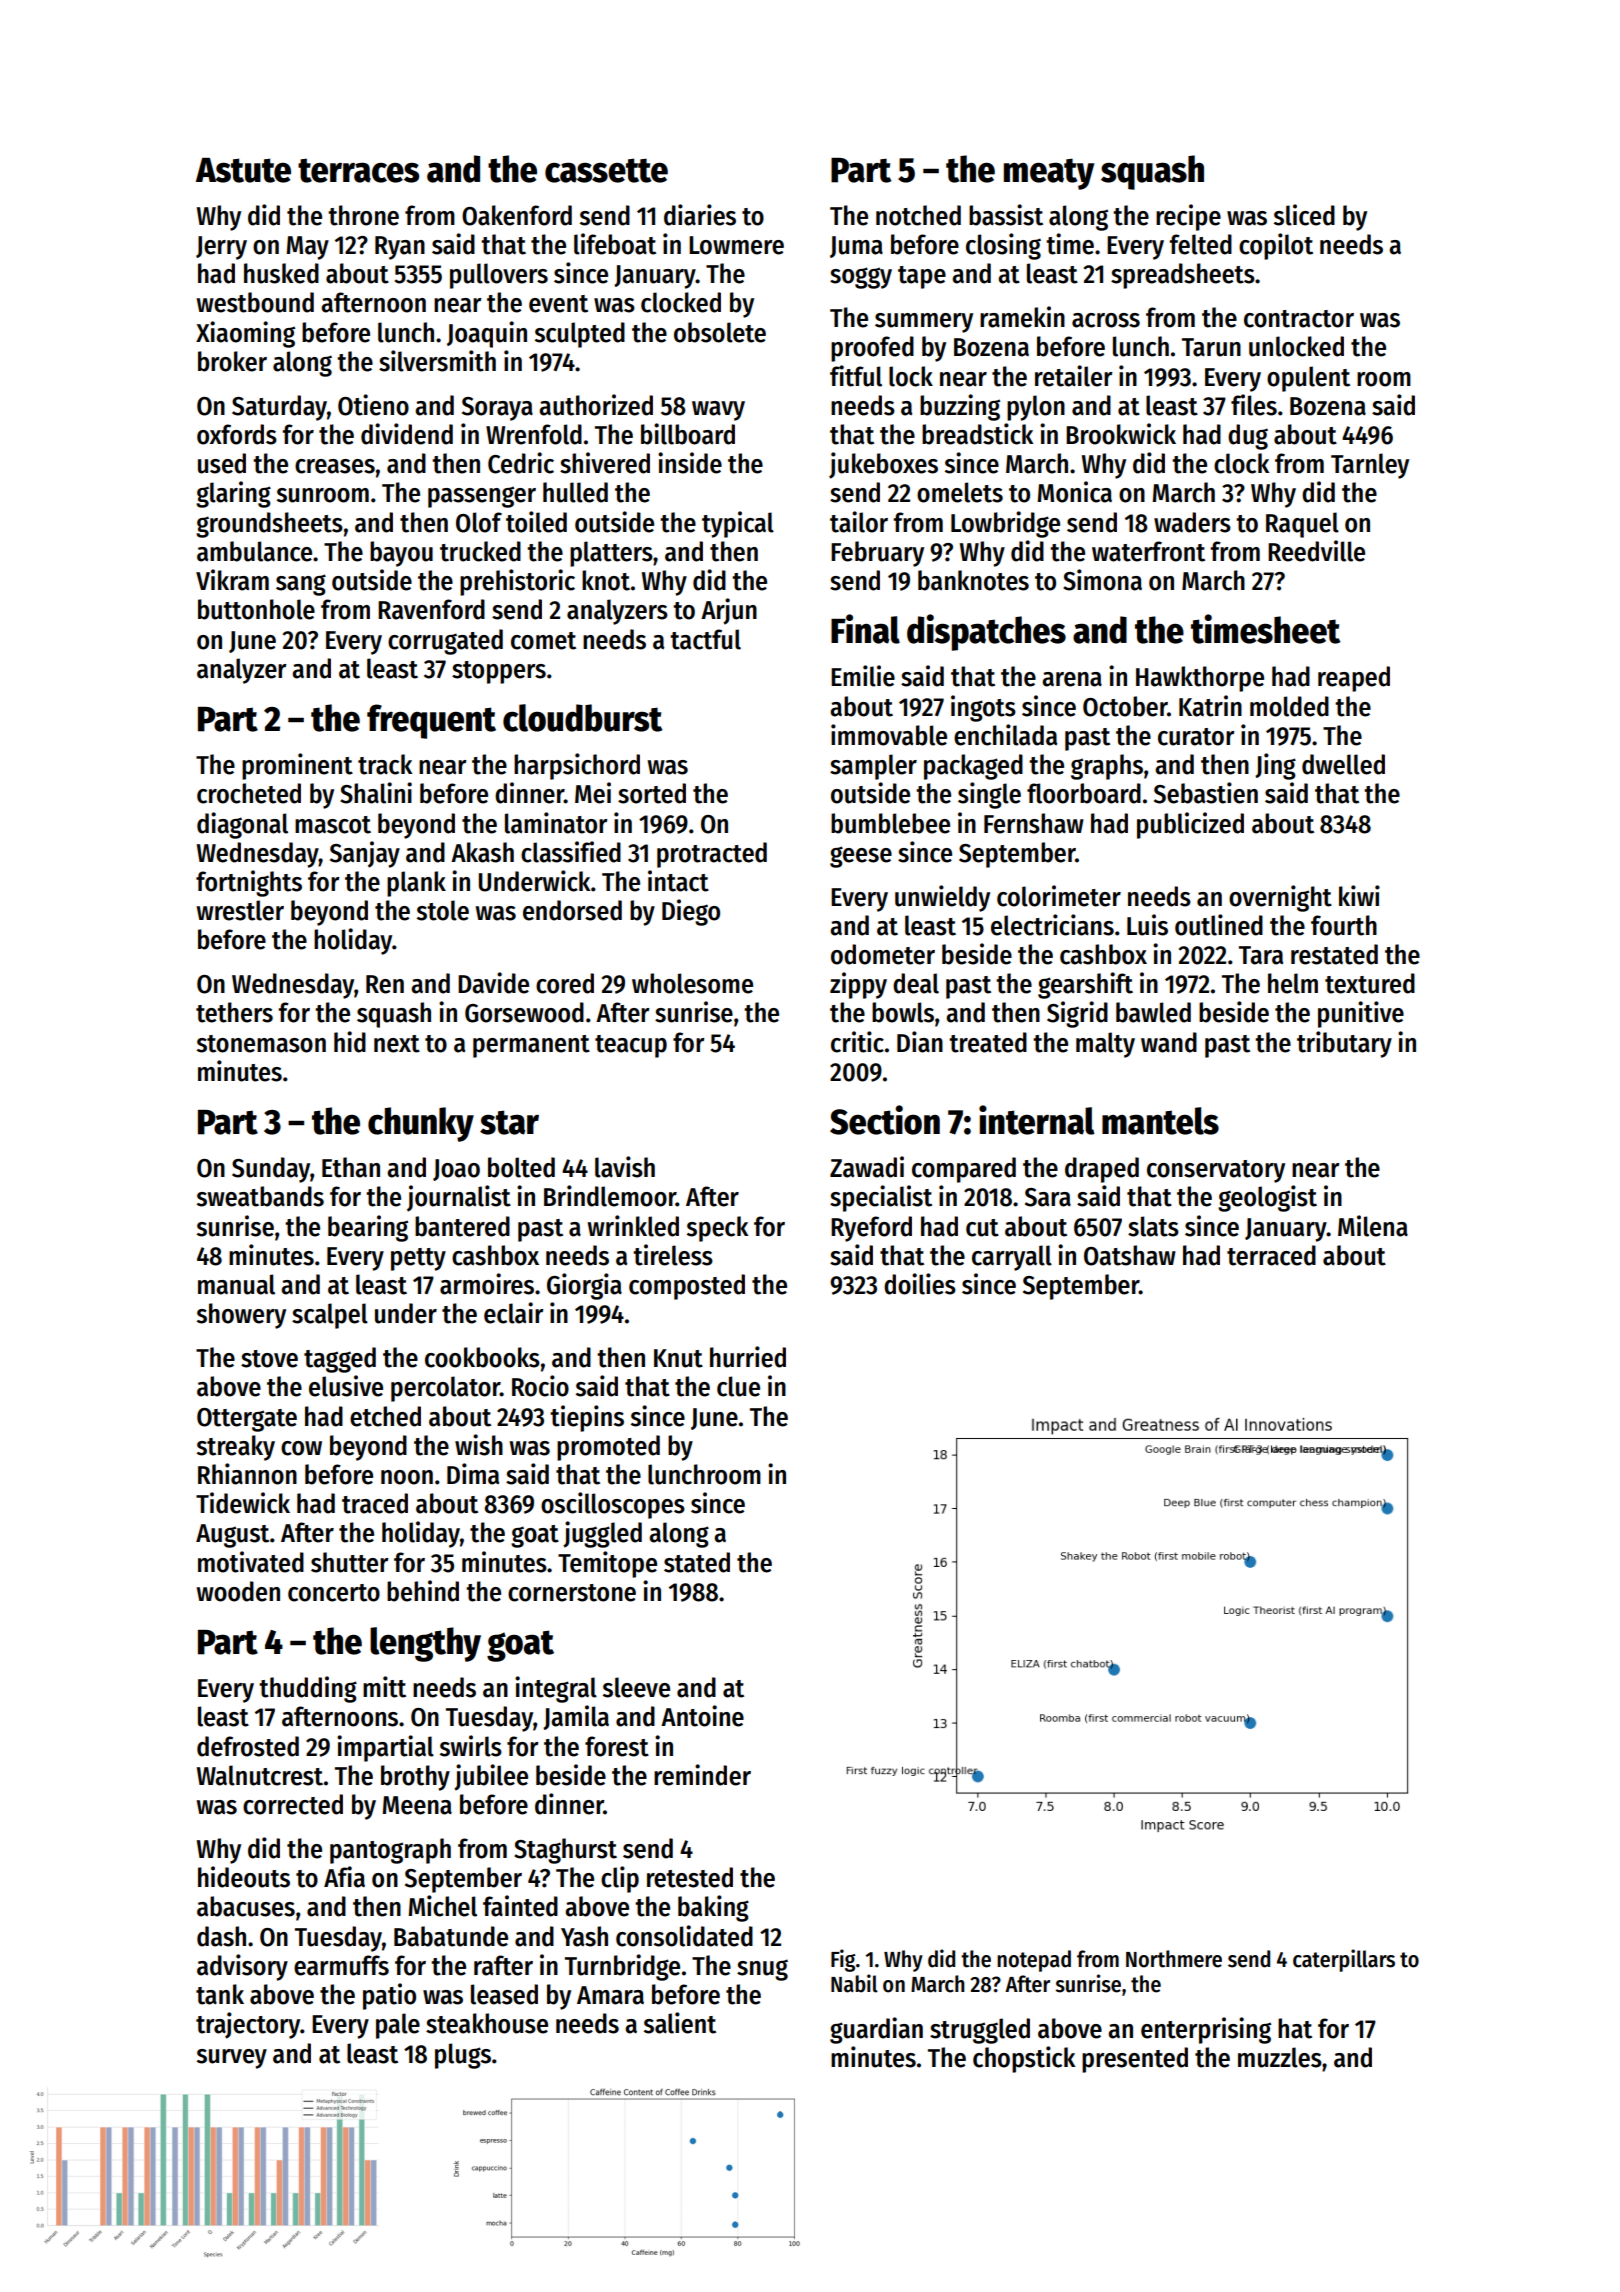  Describe the element at coordinates (680, 2023) in the screenshot. I see `salient` at that location.
